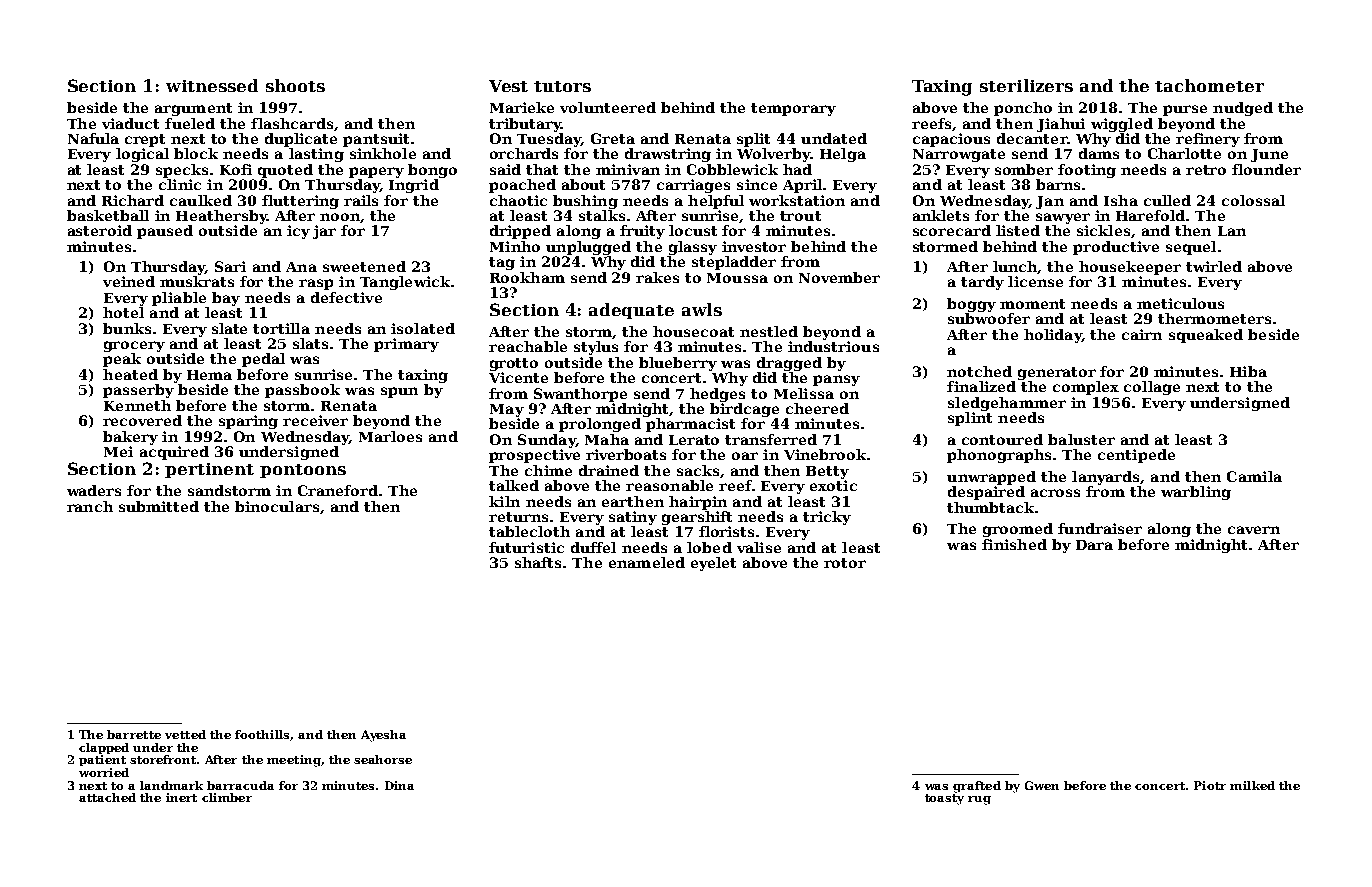  What do you see at coordinates (944, 799) in the screenshot?
I see `toasty` at bounding box center [944, 799].
